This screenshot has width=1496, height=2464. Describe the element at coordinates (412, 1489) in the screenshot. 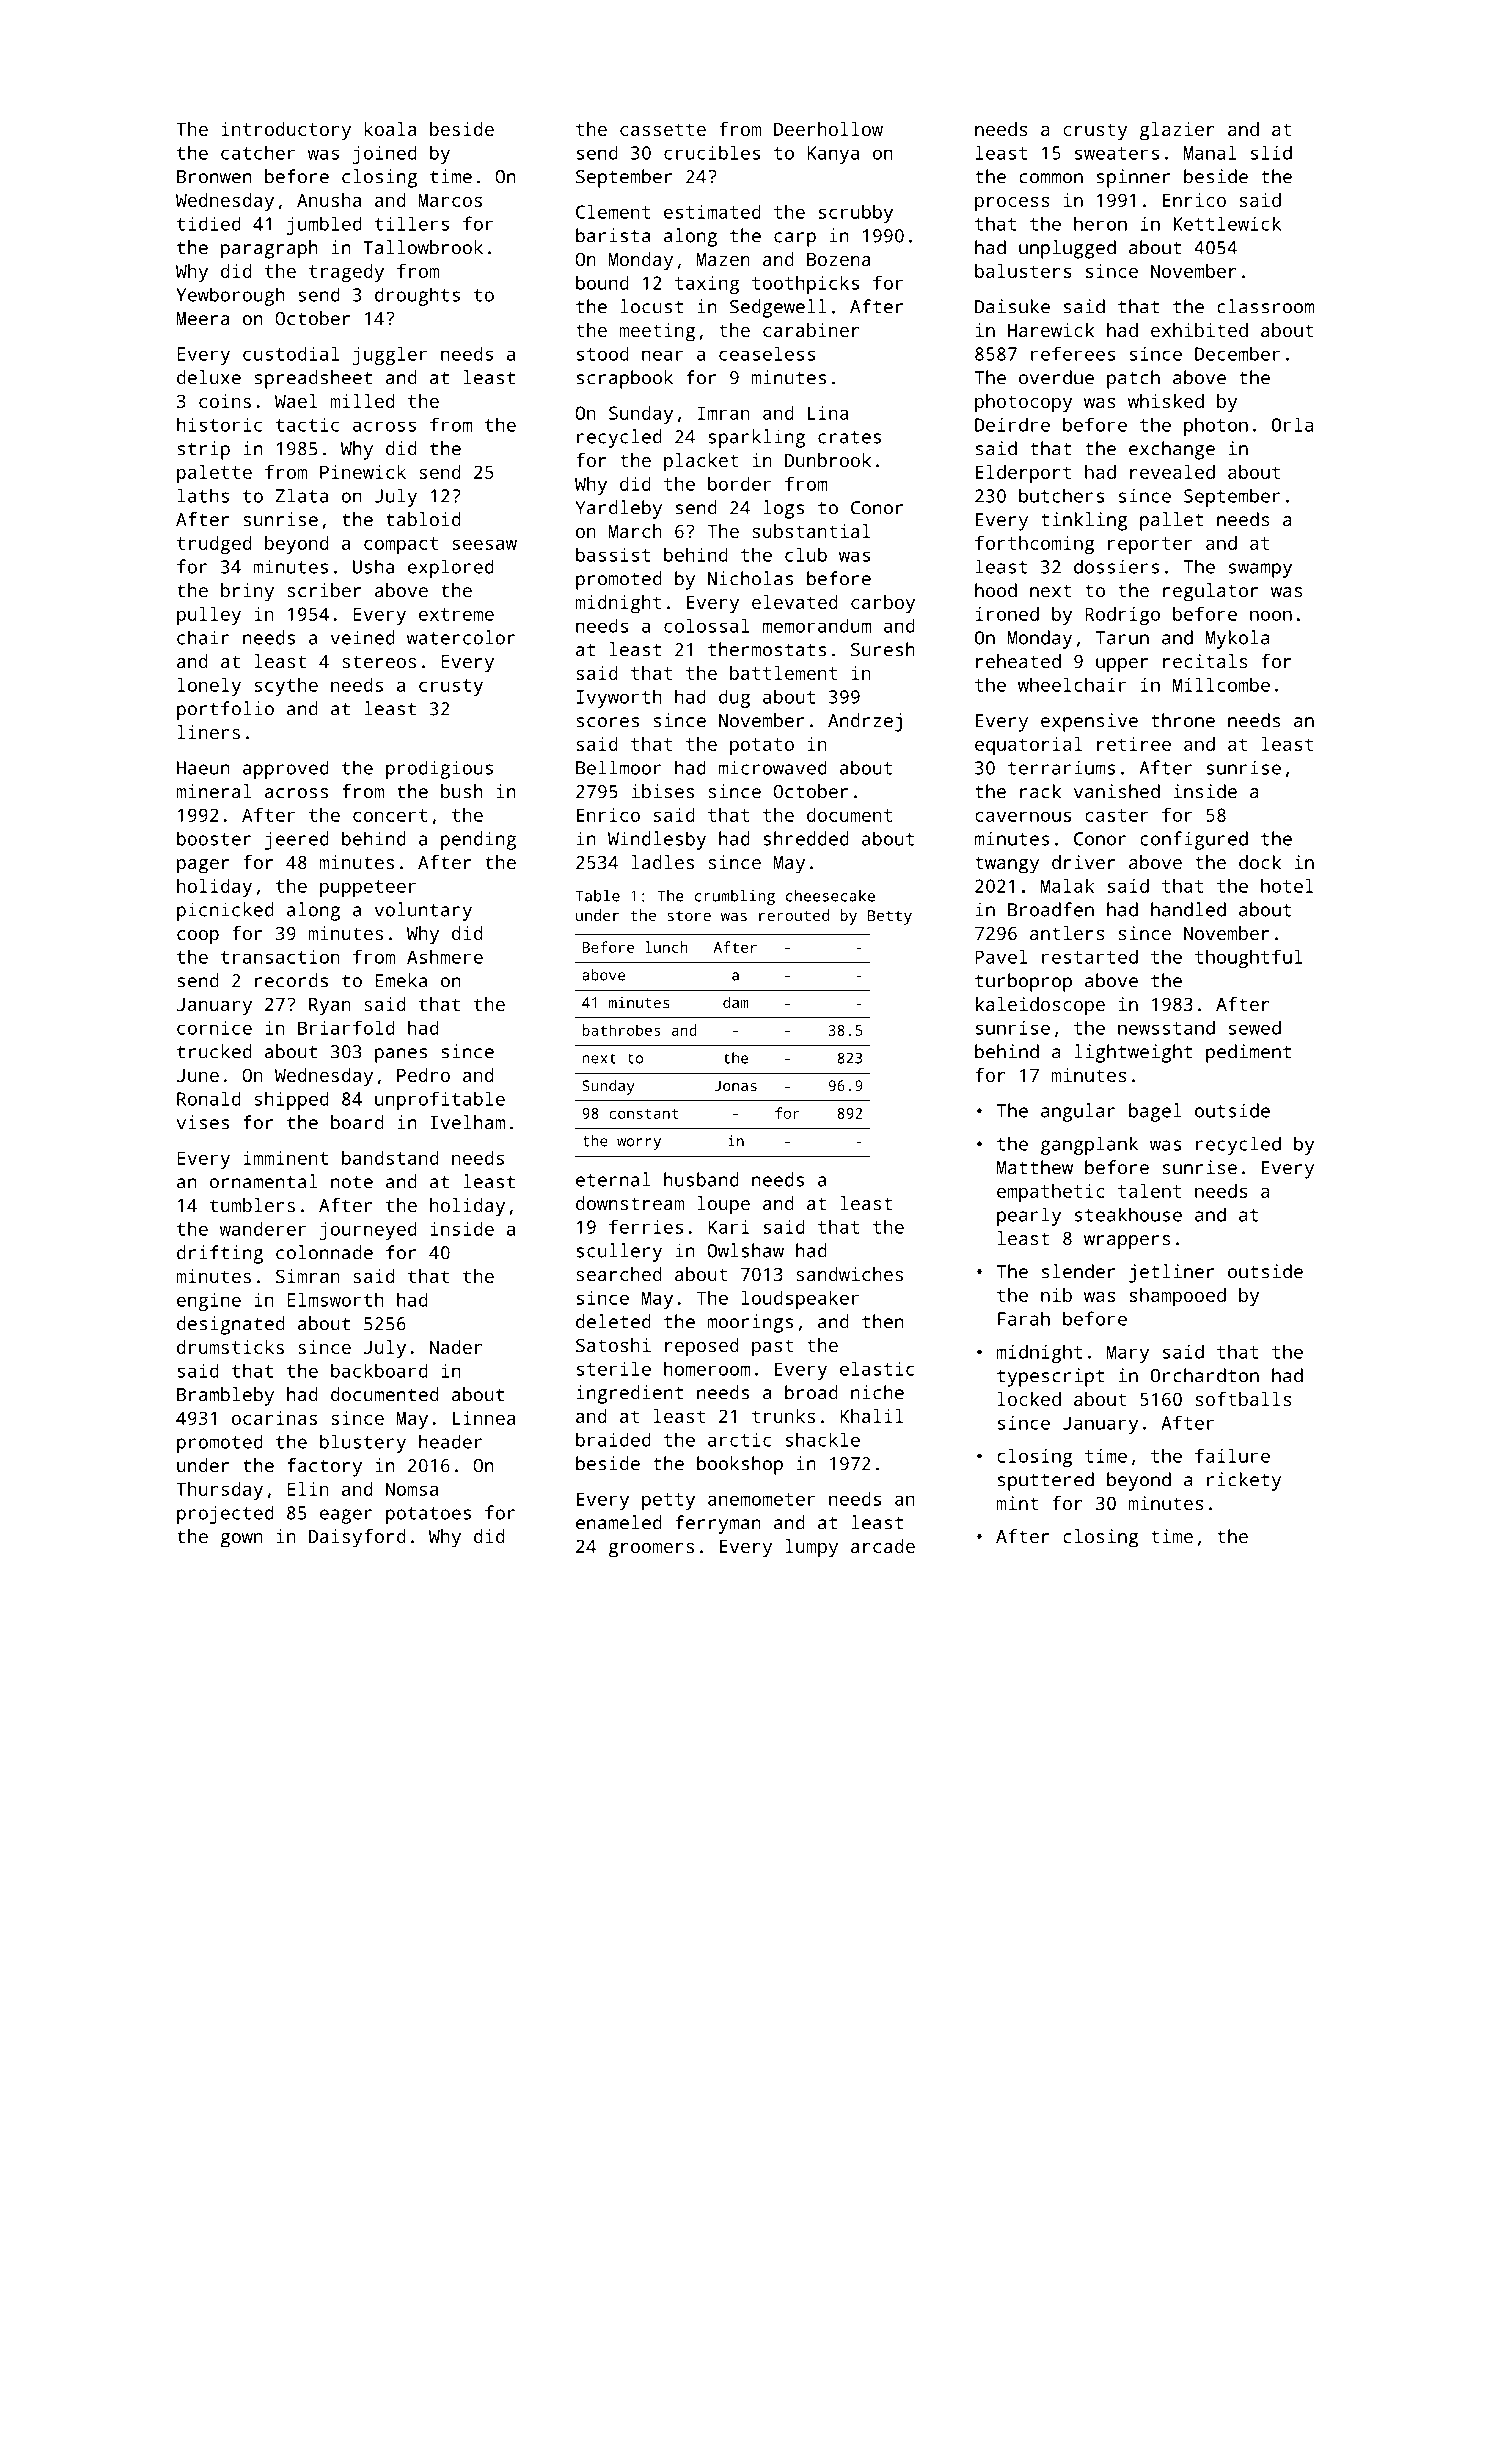

I see `Nomsa` at that location.
